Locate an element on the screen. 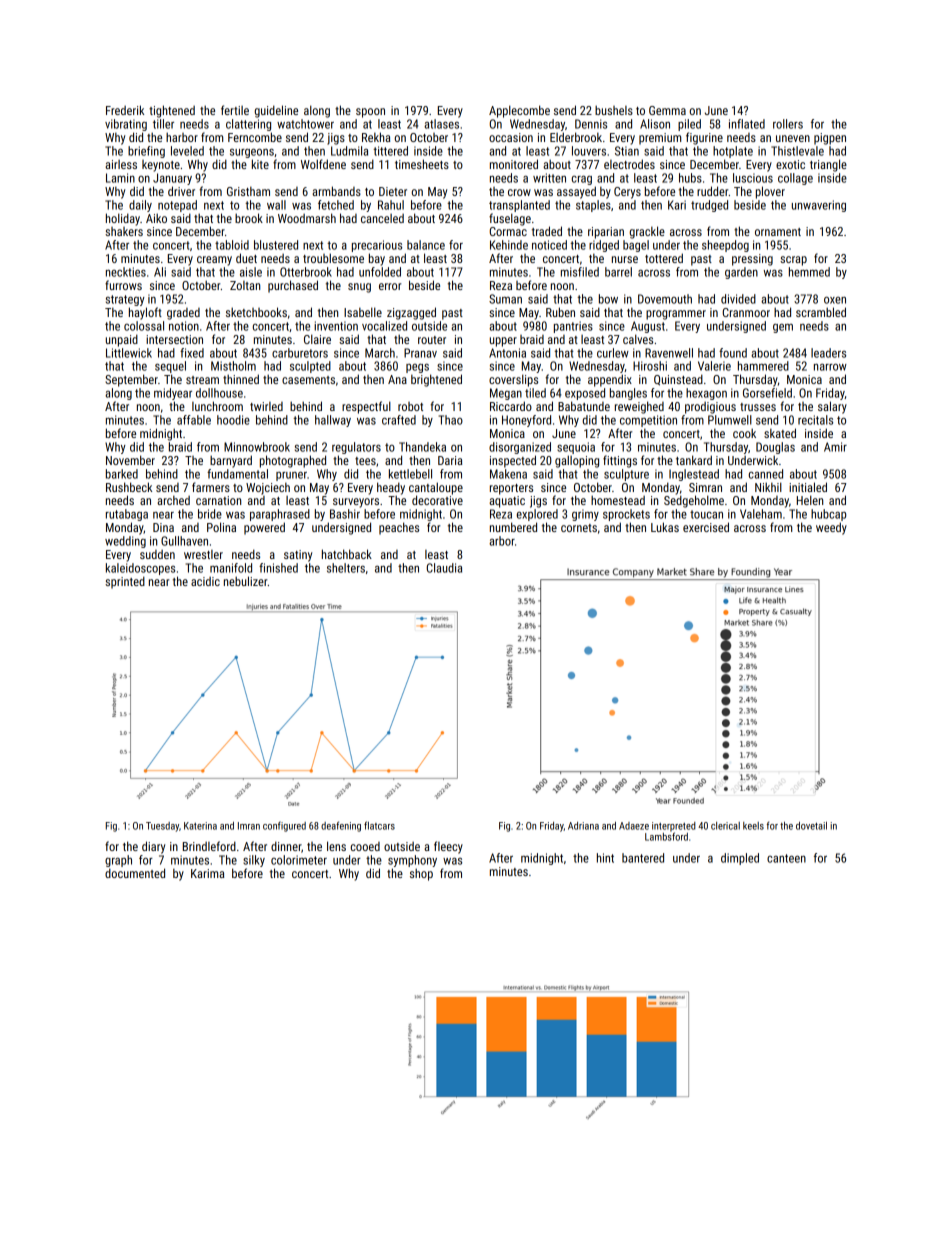  carburetors is located at coordinates (300, 353).
